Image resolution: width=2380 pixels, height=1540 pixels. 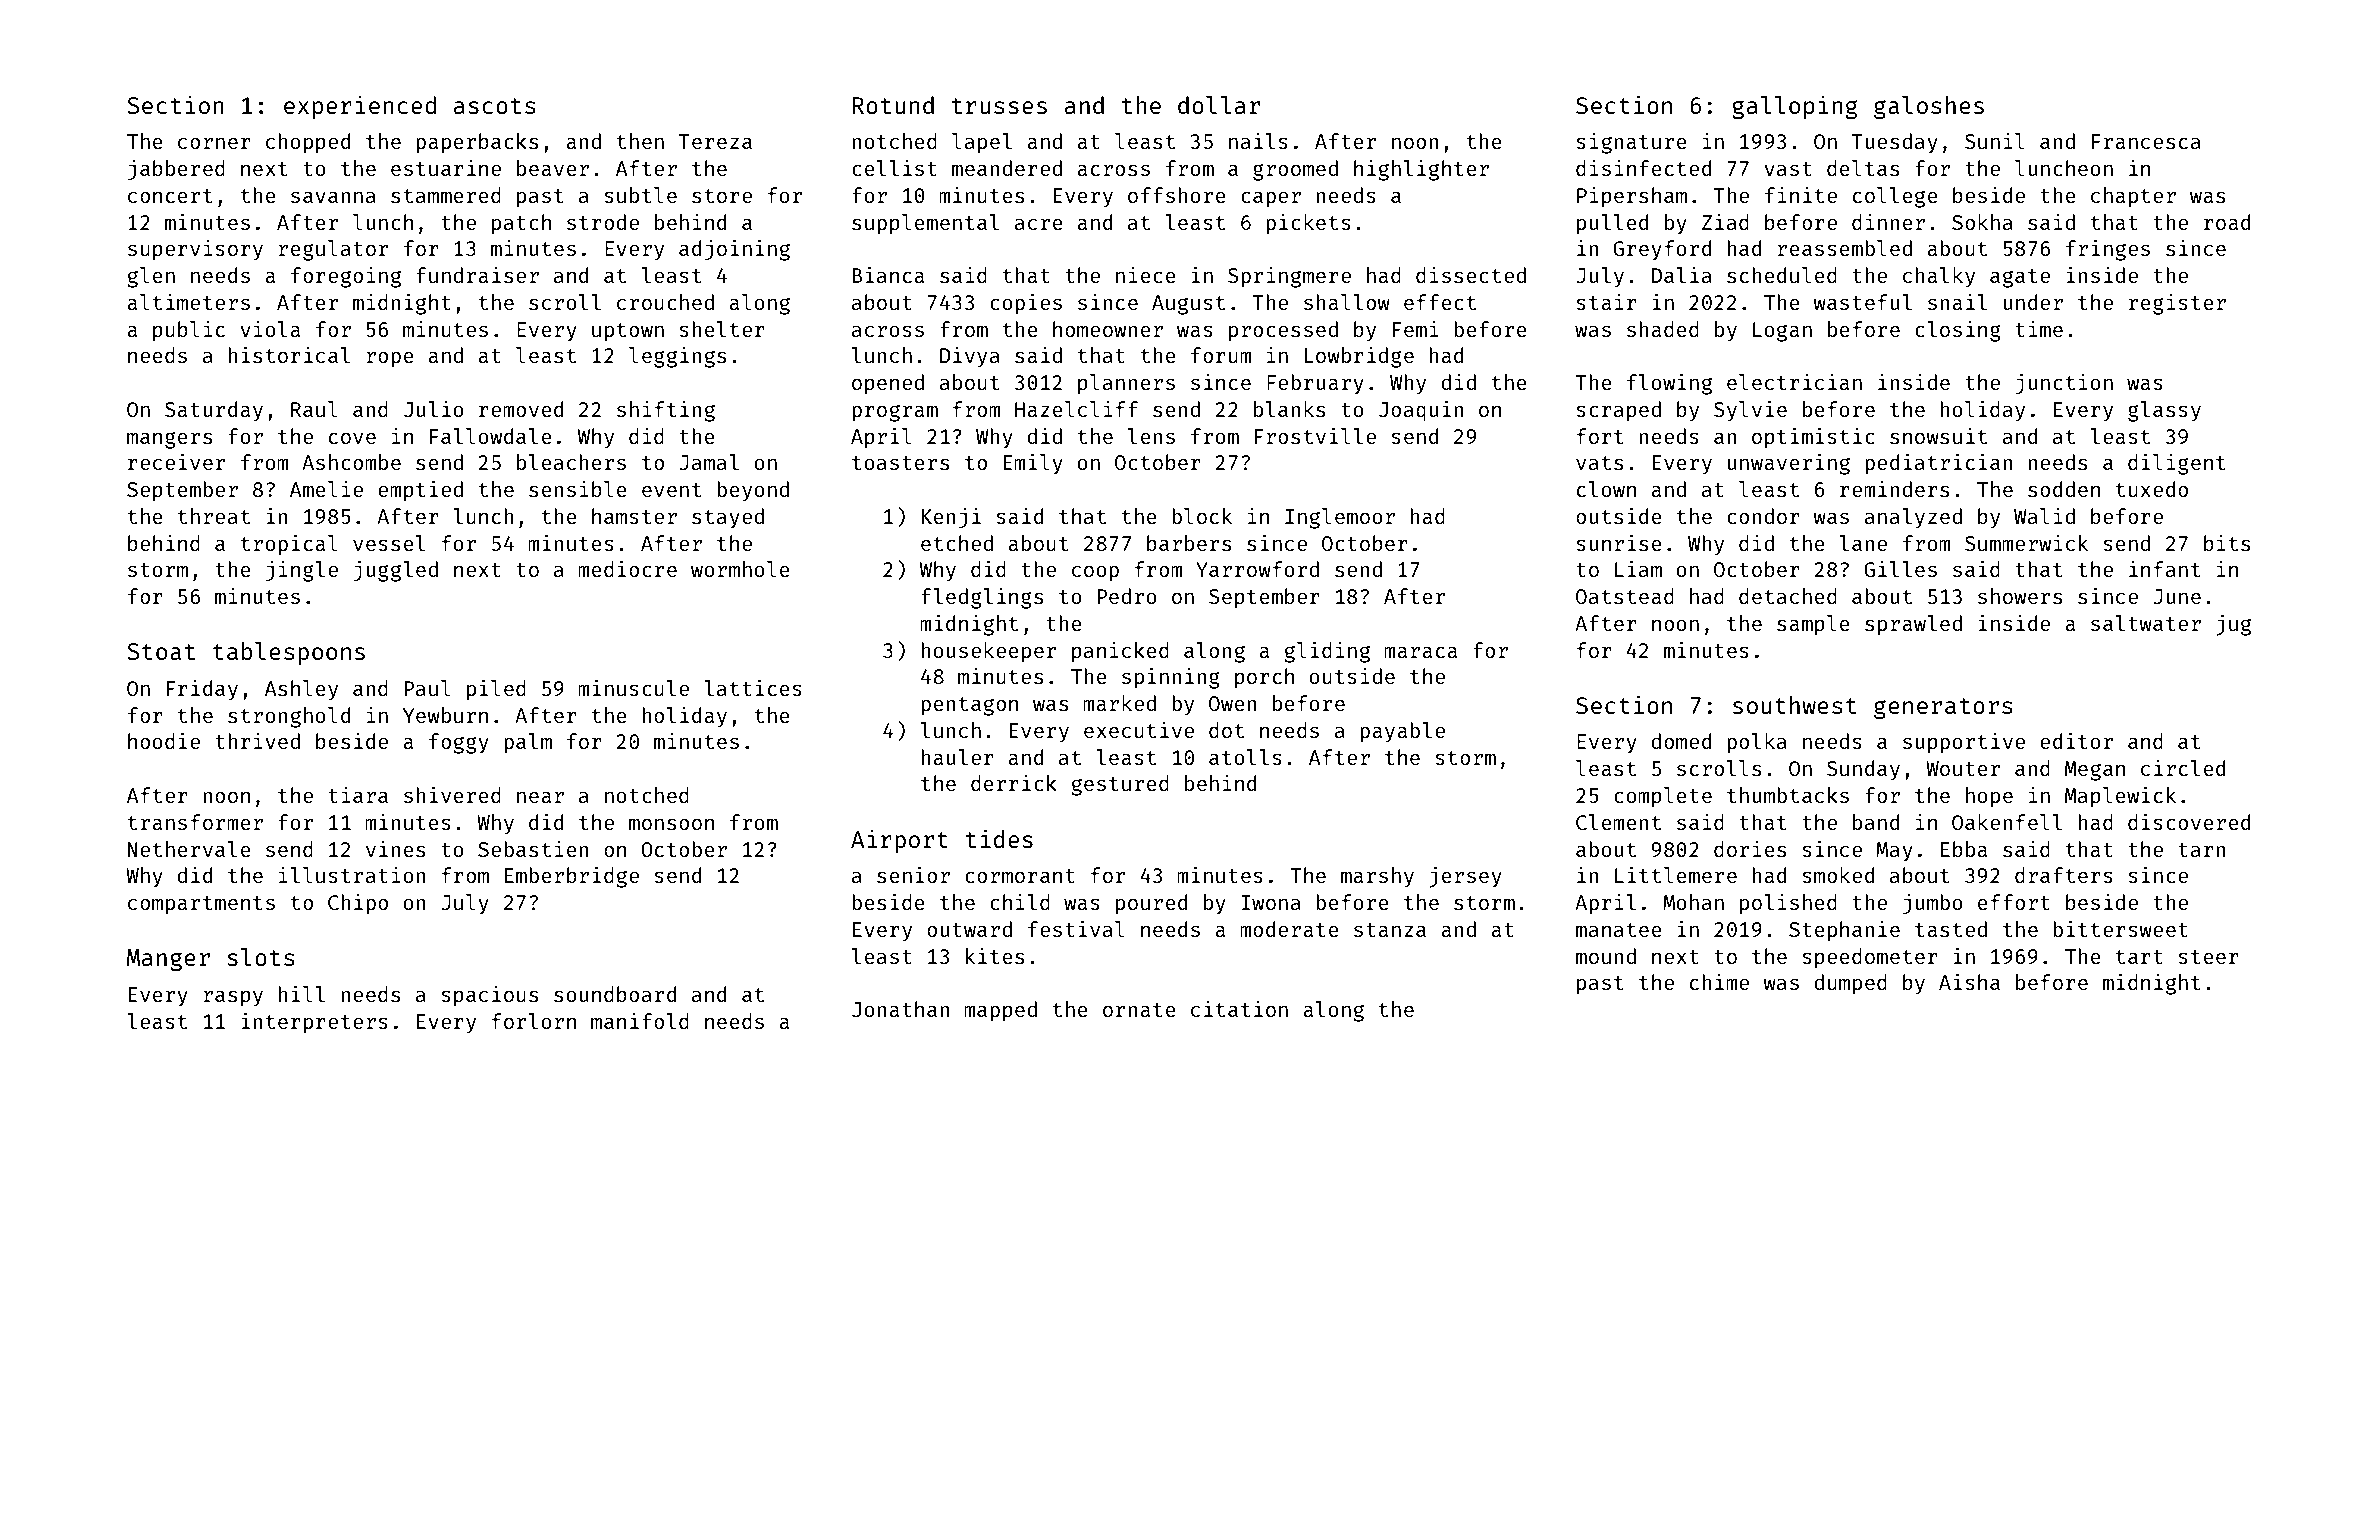 I want to click on cellist, so click(x=894, y=167).
